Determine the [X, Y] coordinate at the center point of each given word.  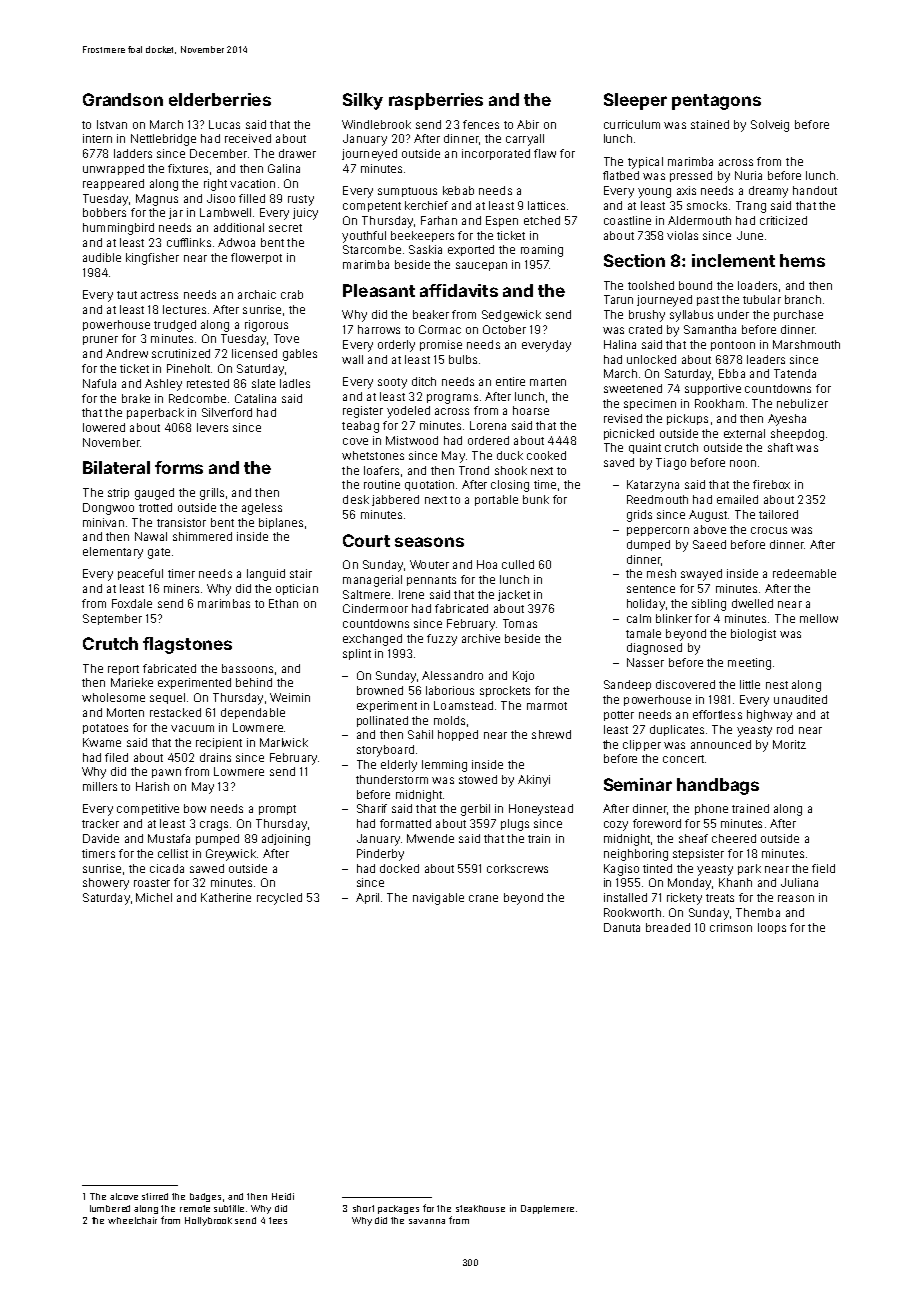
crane [483, 898]
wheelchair [132, 1220]
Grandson [123, 99]
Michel [154, 897]
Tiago [671, 464]
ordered [488, 440]
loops [772, 928]
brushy [647, 316]
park [749, 869]
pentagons [716, 102]
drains [215, 757]
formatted [405, 823]
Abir [528, 124]
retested [208, 383]
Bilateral [116, 467]
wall [352, 359]
